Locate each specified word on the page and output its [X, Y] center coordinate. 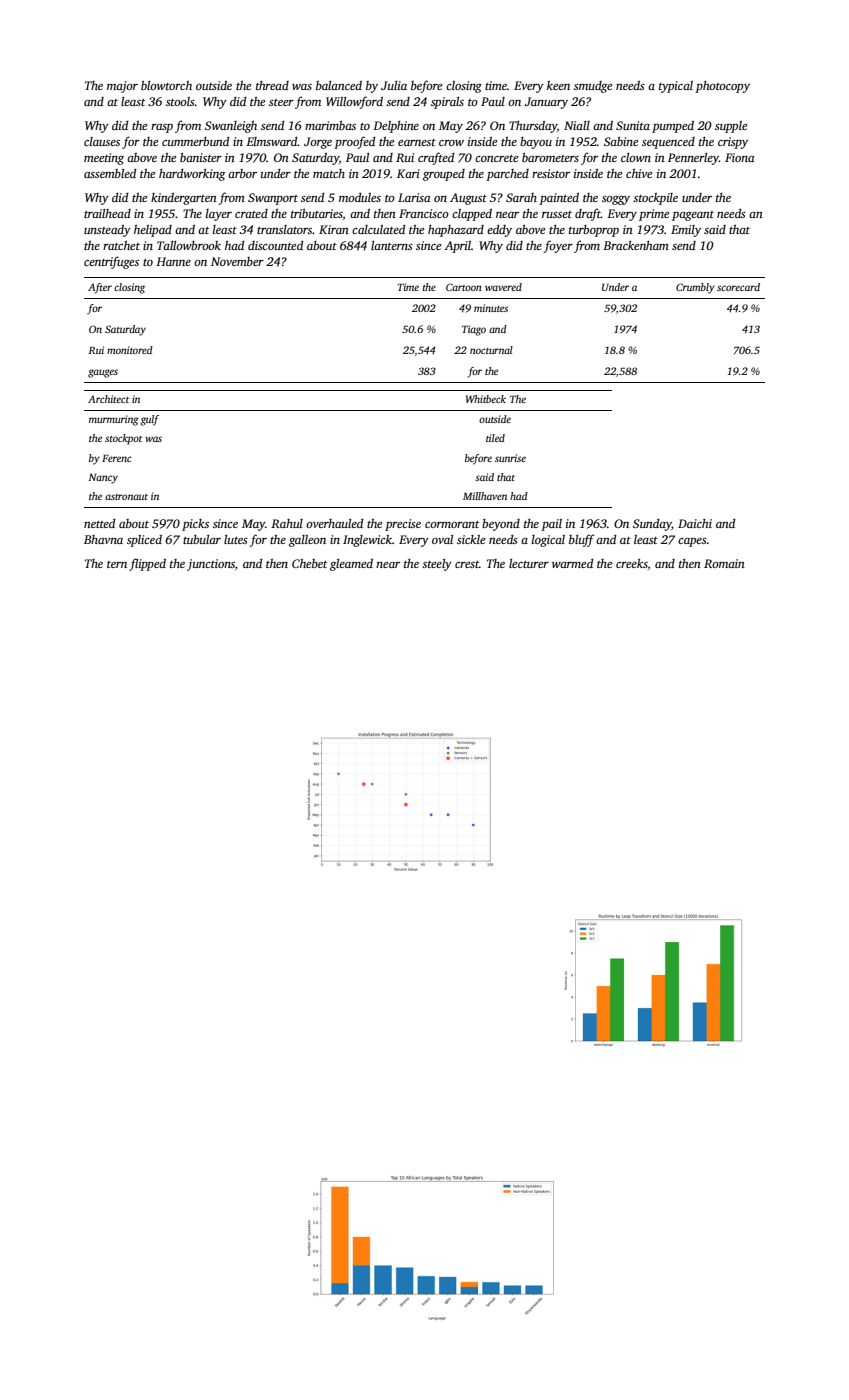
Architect [108, 399]
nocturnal [491, 350]
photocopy [722, 87]
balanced [339, 85]
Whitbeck [486, 399]
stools [180, 101]
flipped [147, 564]
